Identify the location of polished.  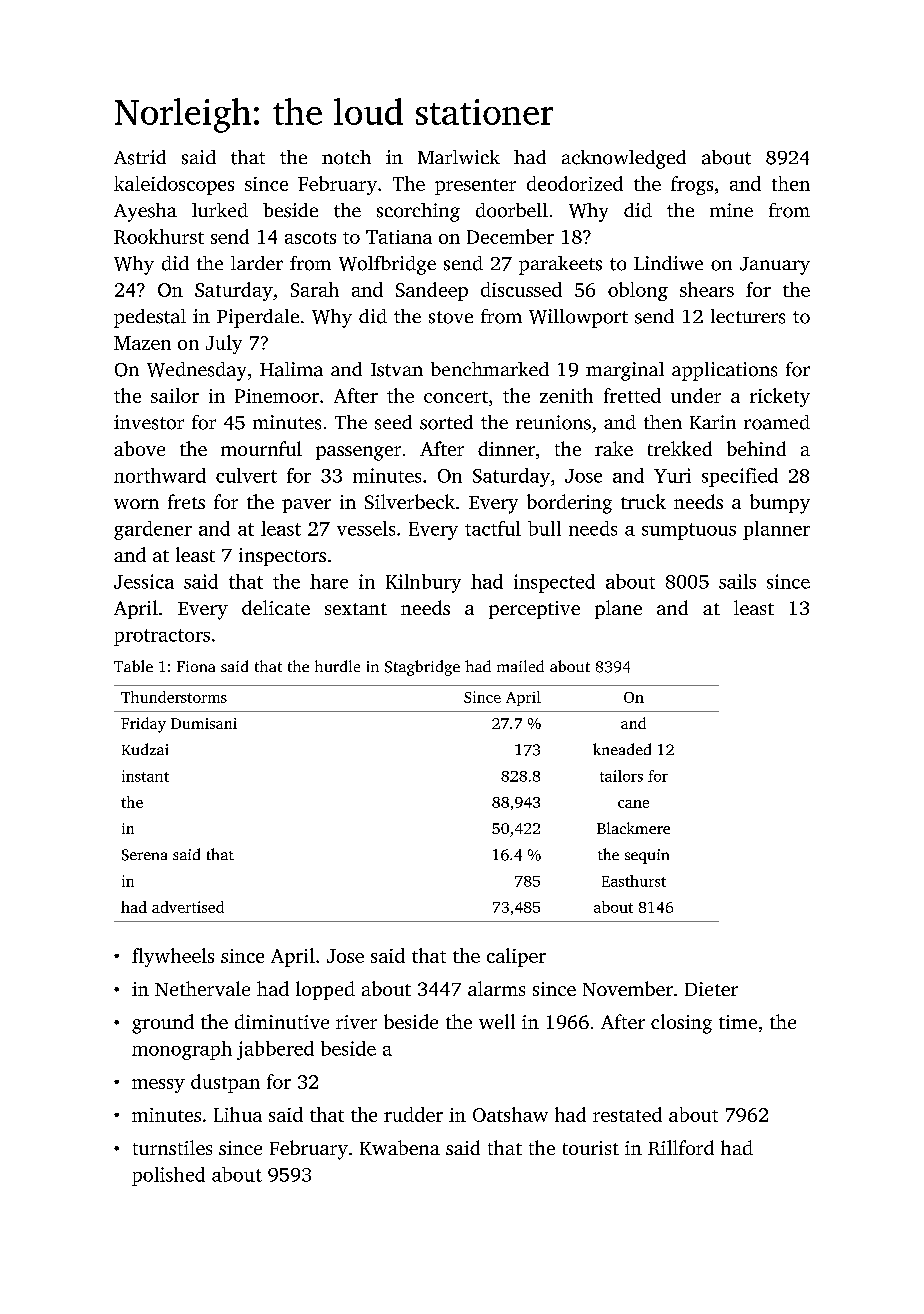
(168, 1176).
